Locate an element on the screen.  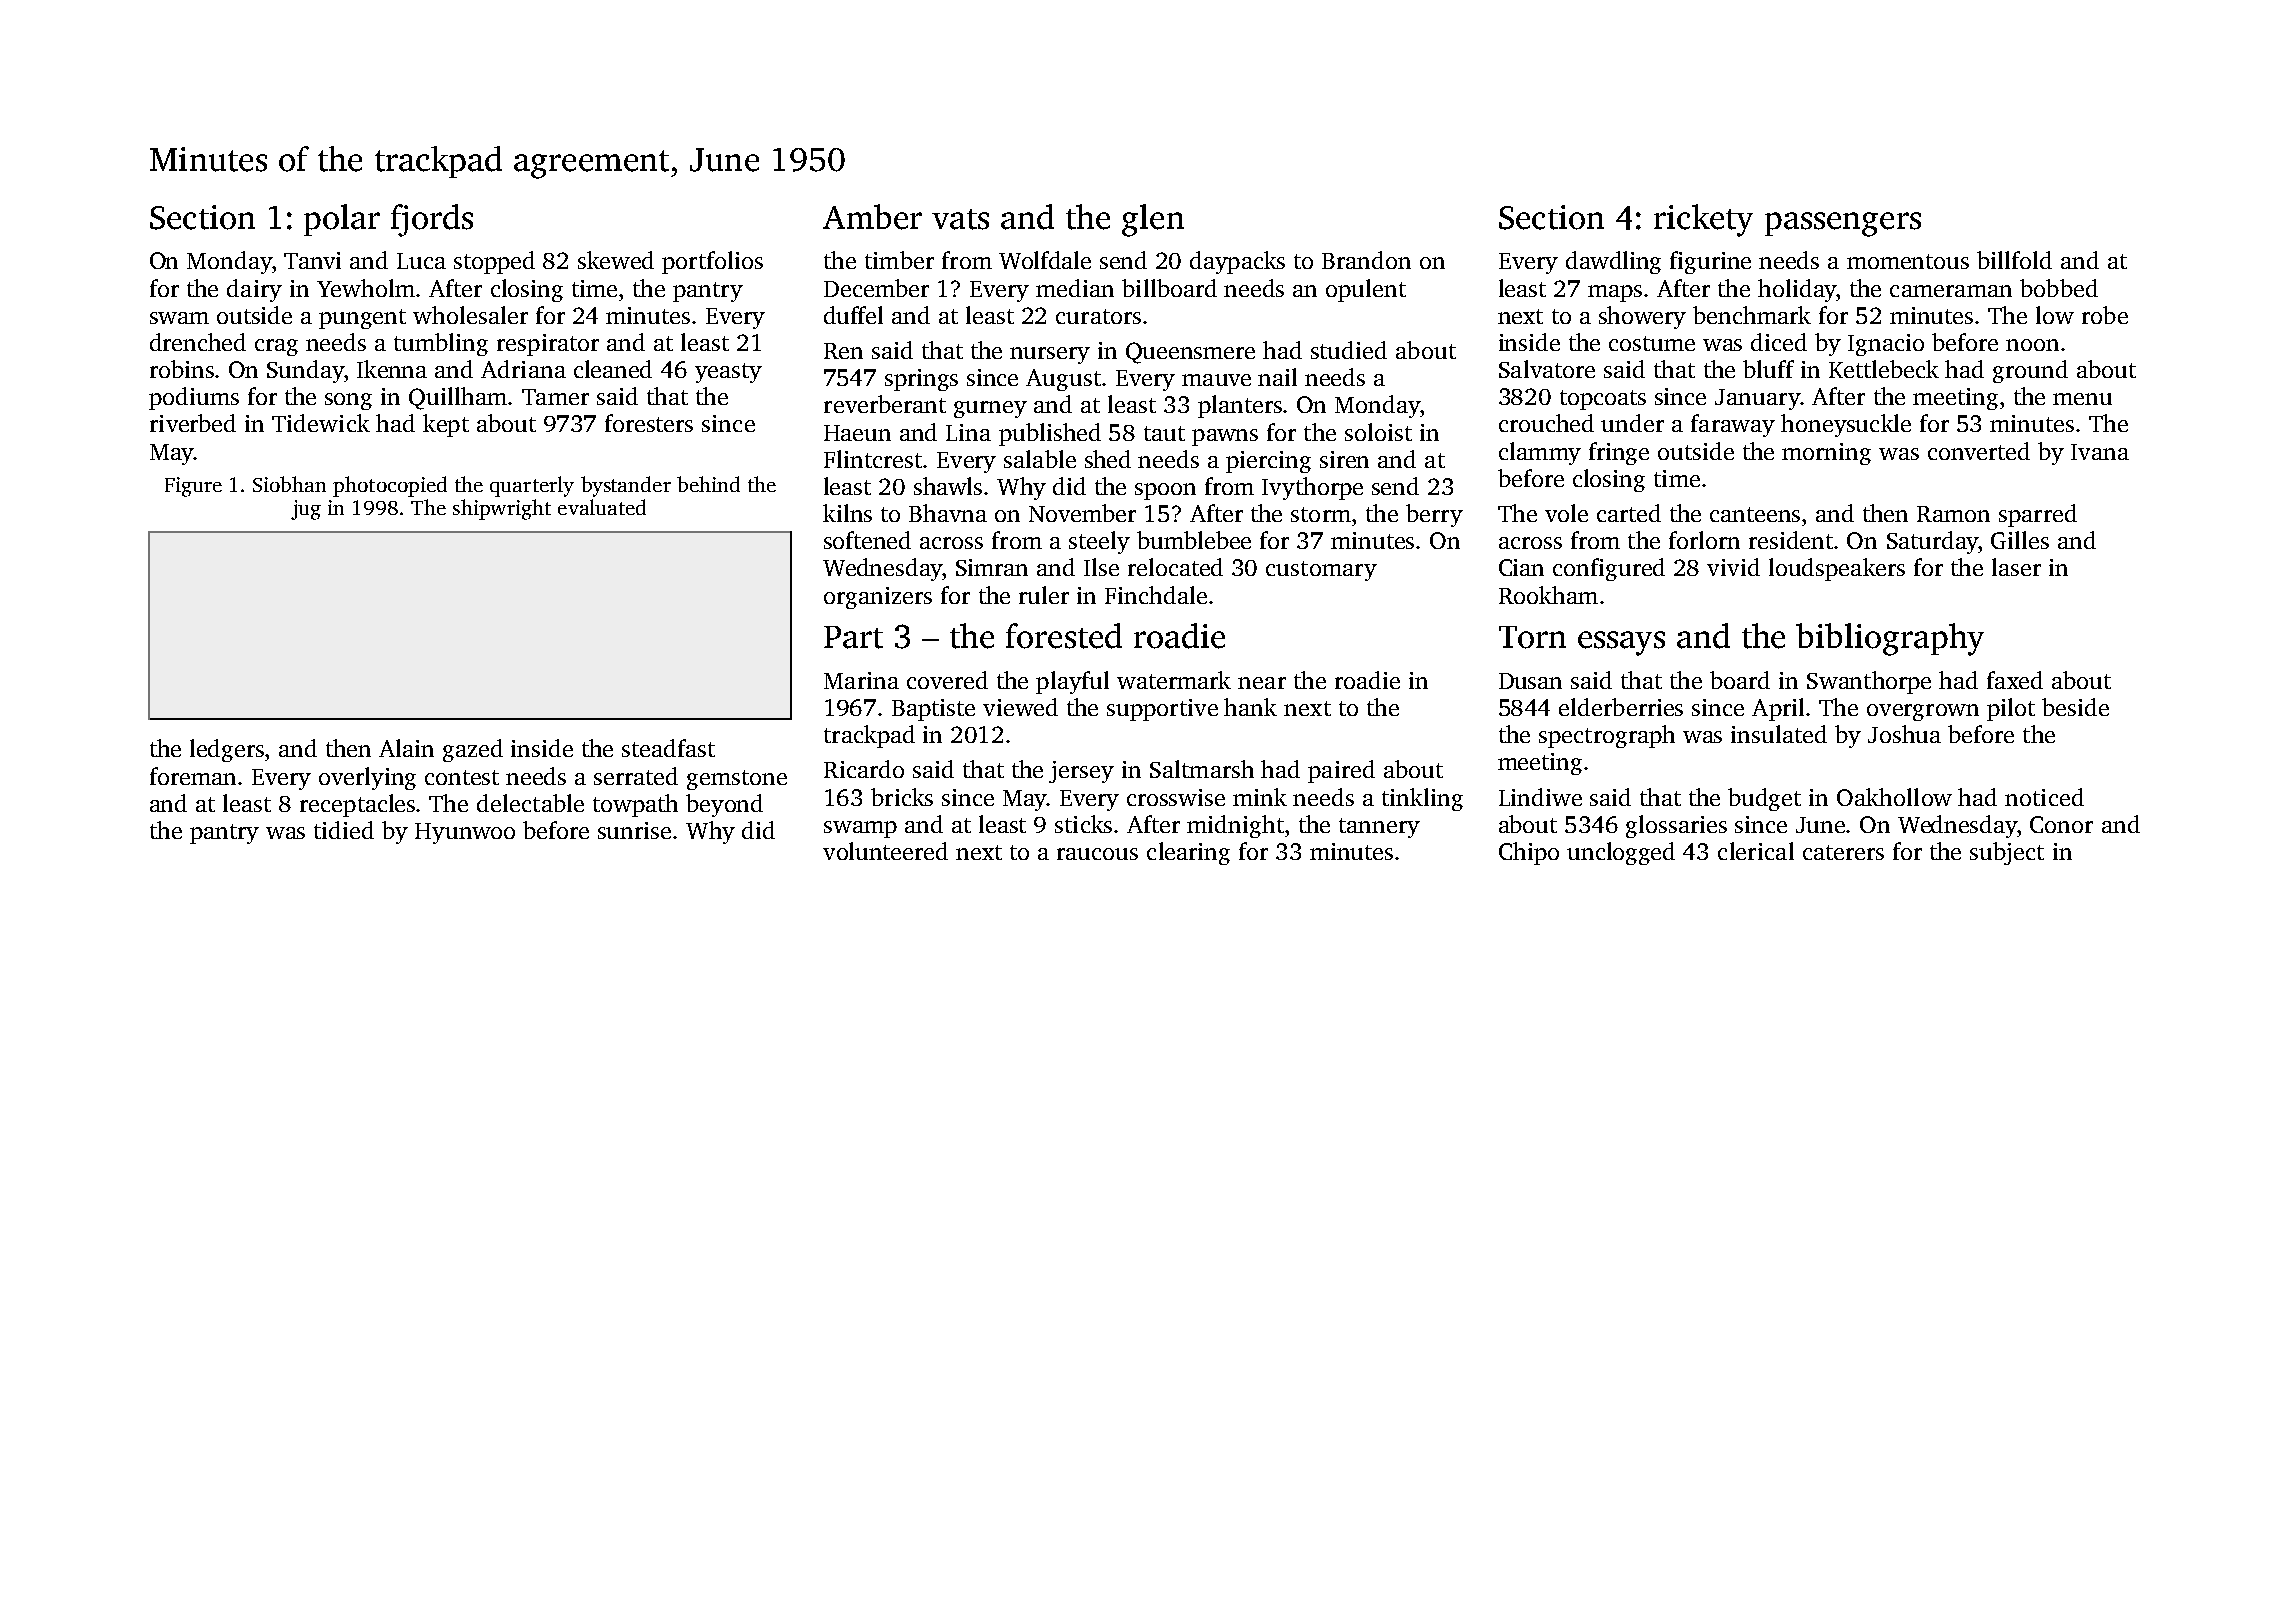
robe is located at coordinates (2105, 315).
